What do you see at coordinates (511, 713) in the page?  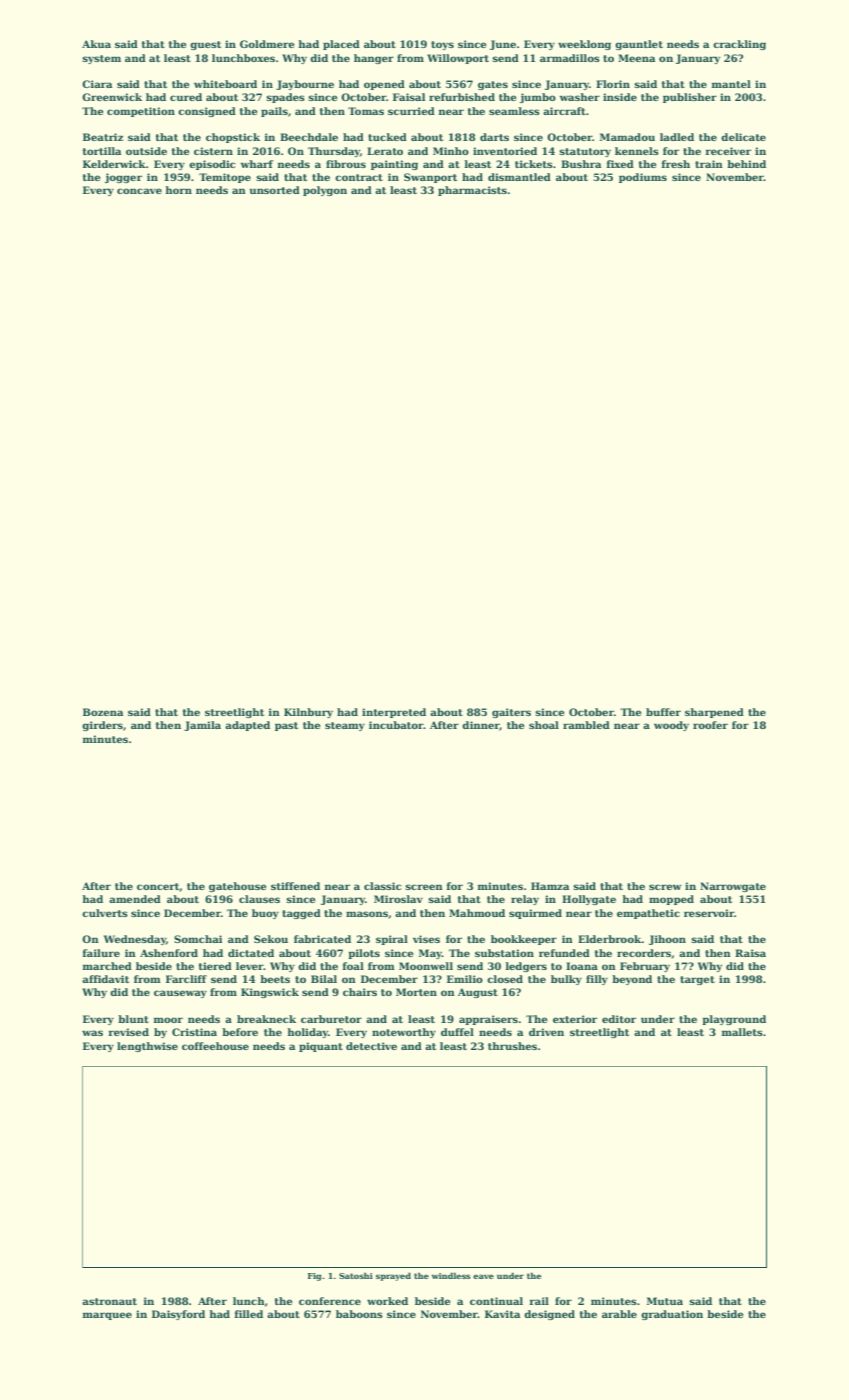 I see `gaiters` at bounding box center [511, 713].
